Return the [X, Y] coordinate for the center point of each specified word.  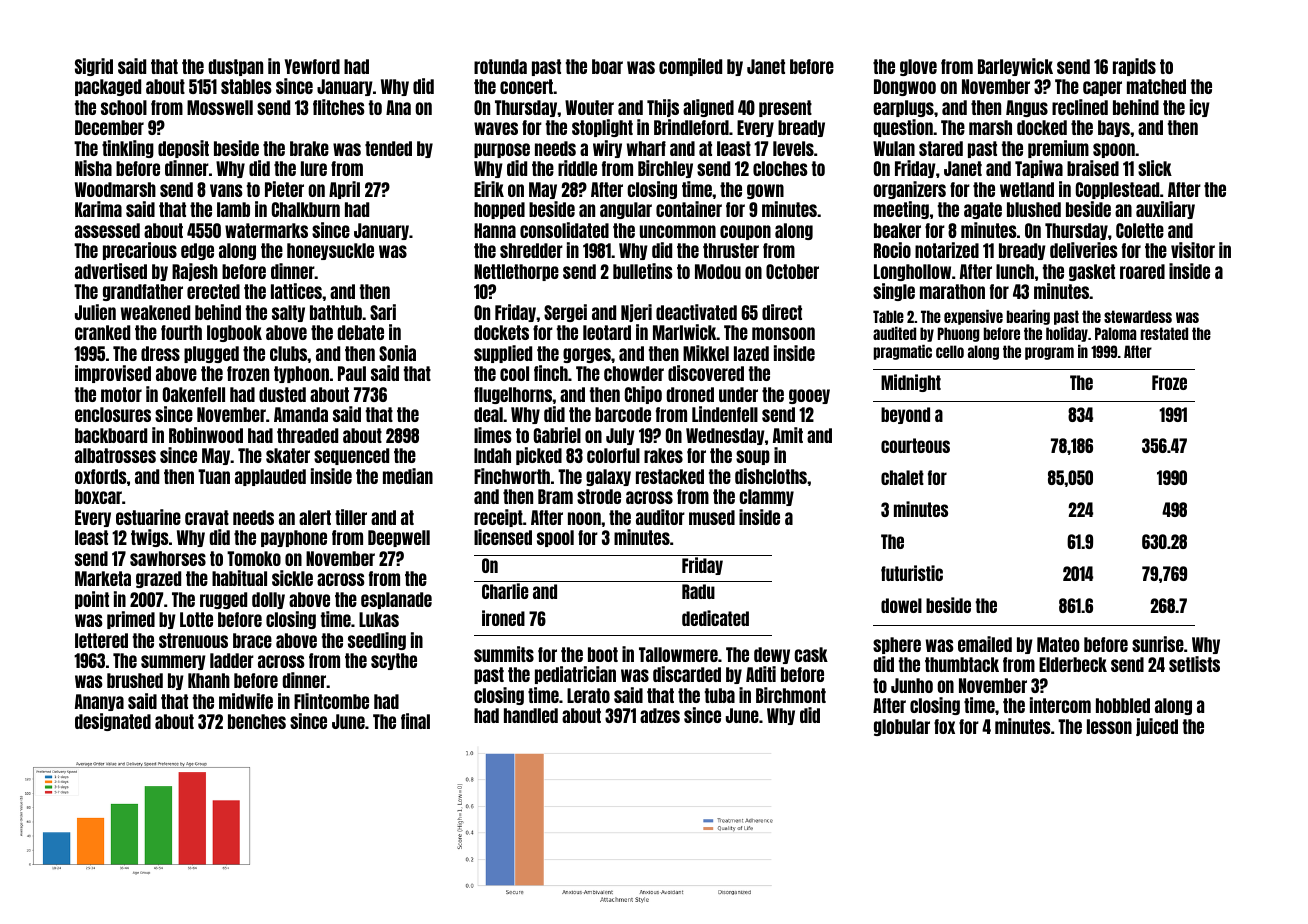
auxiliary [1165, 210]
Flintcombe [331, 701]
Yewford [312, 66]
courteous [915, 445]
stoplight [602, 128]
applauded [270, 477]
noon [584, 518]
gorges [587, 355]
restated [1164, 333]
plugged [211, 354]
